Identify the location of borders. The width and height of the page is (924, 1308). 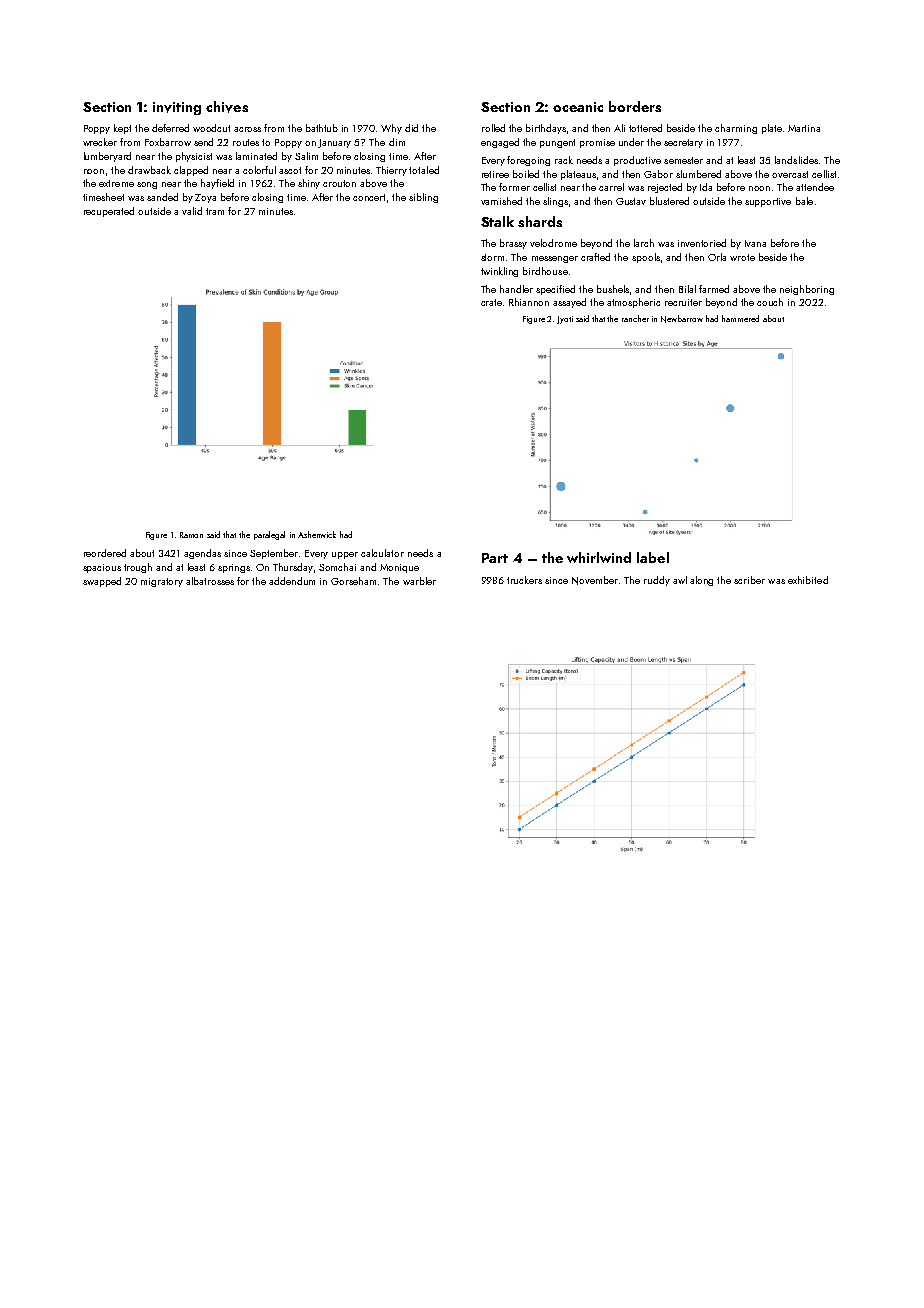
(635, 106).
